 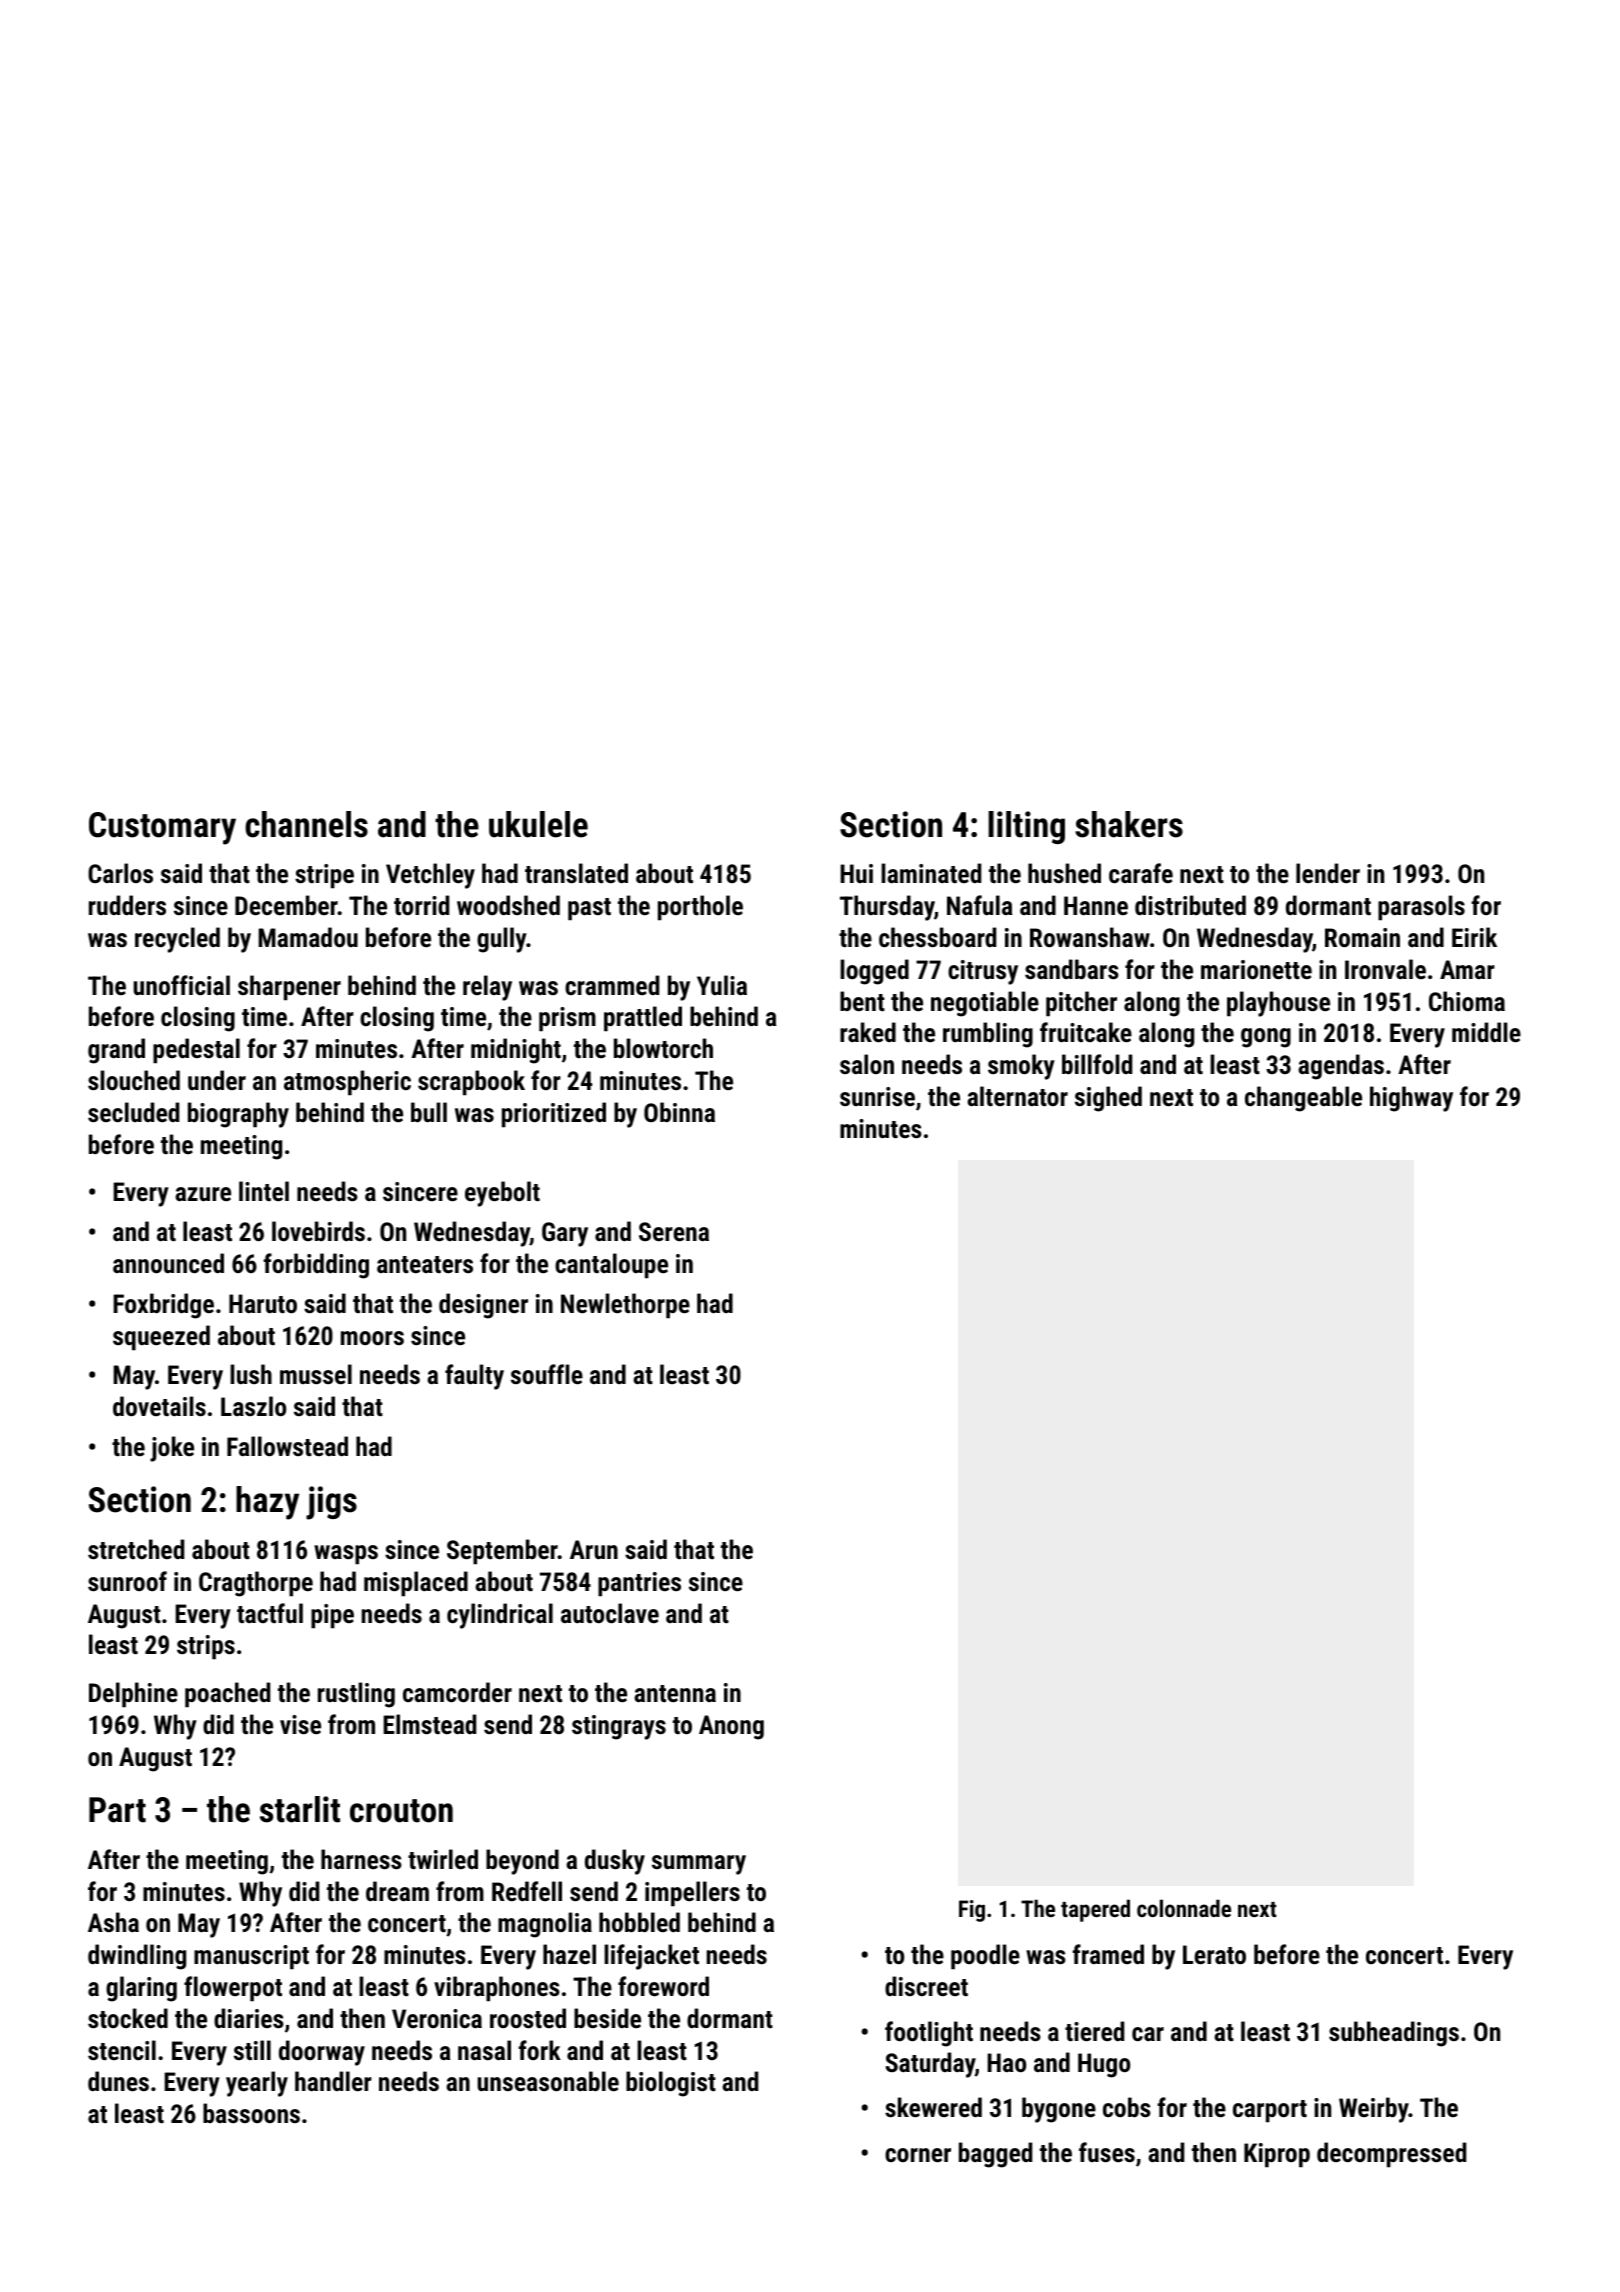 What do you see at coordinates (162, 828) in the page?
I see `Customary` at bounding box center [162, 828].
